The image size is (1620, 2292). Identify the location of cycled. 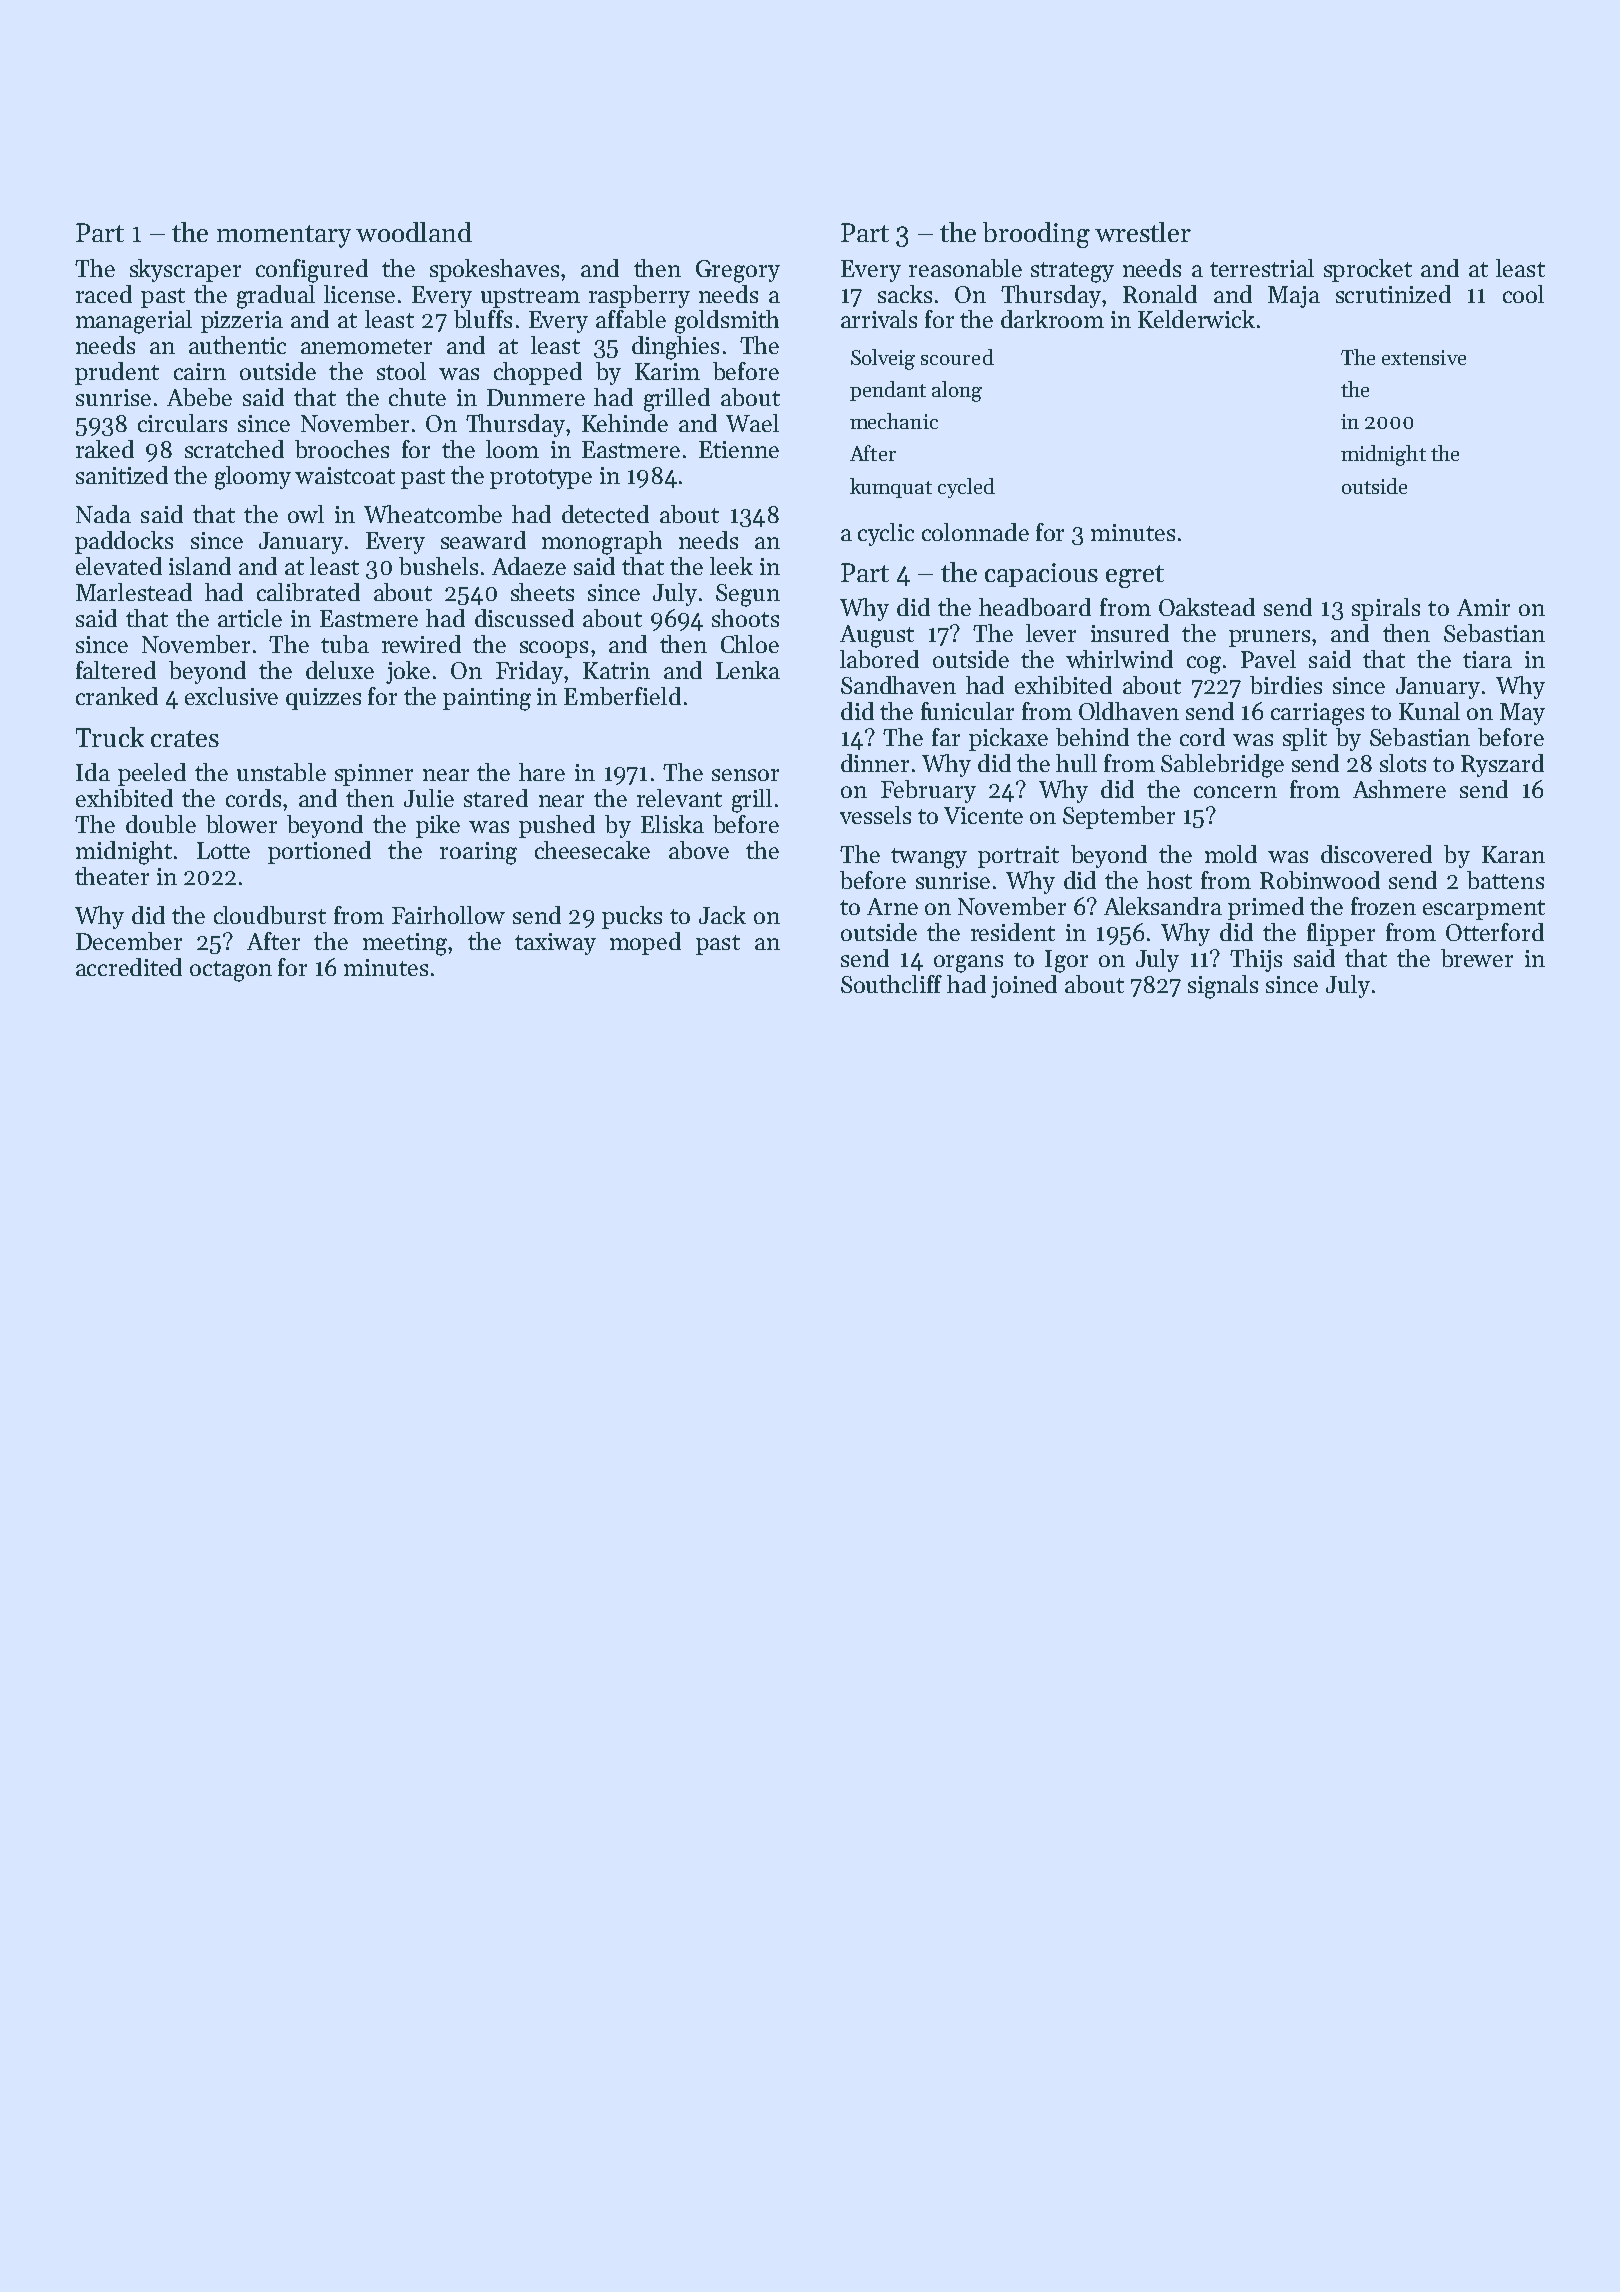
(966, 488).
